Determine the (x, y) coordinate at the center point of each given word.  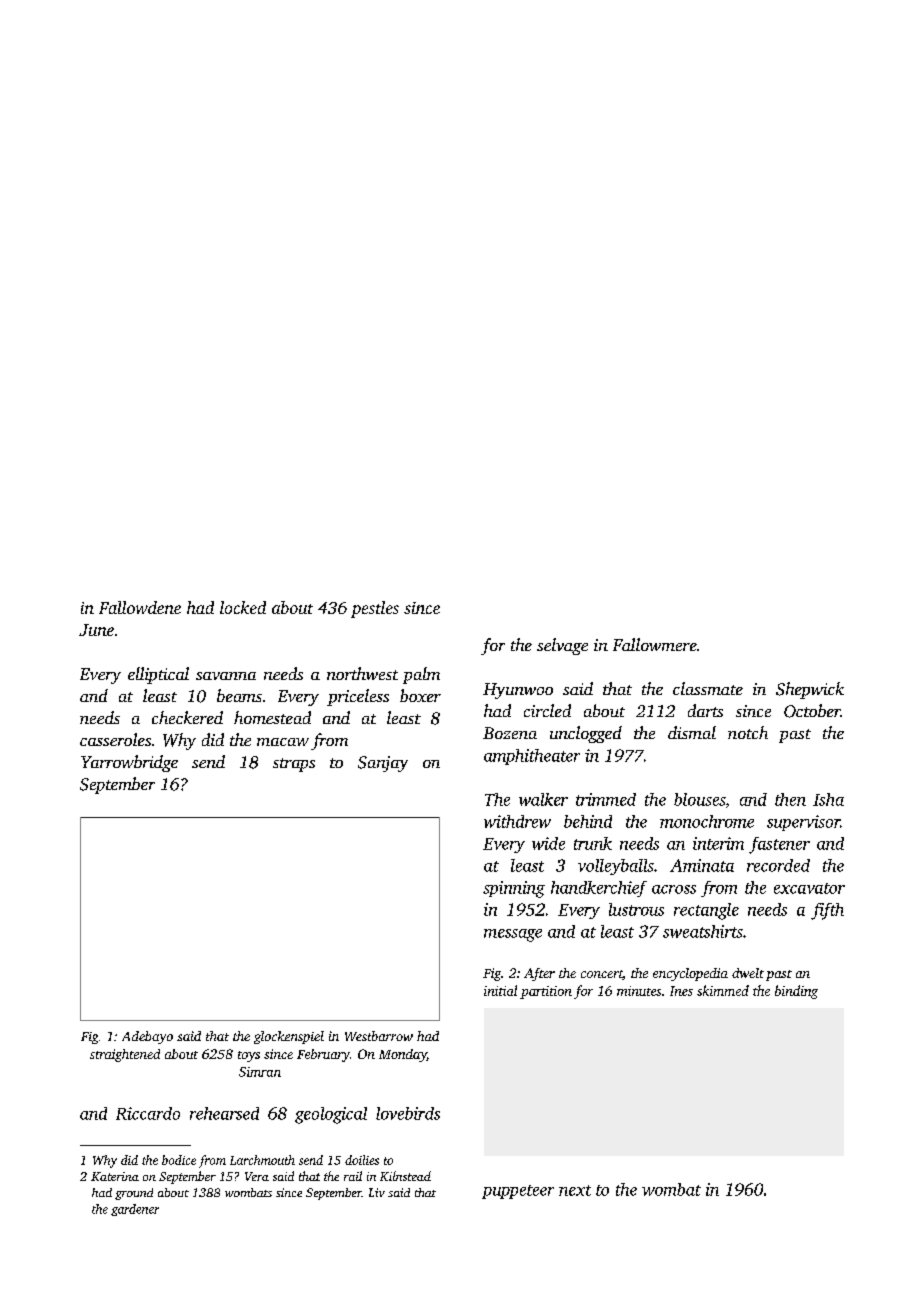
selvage (562, 646)
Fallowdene (140, 607)
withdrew (517, 821)
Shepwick (810, 690)
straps (294, 765)
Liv (377, 1192)
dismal (692, 732)
